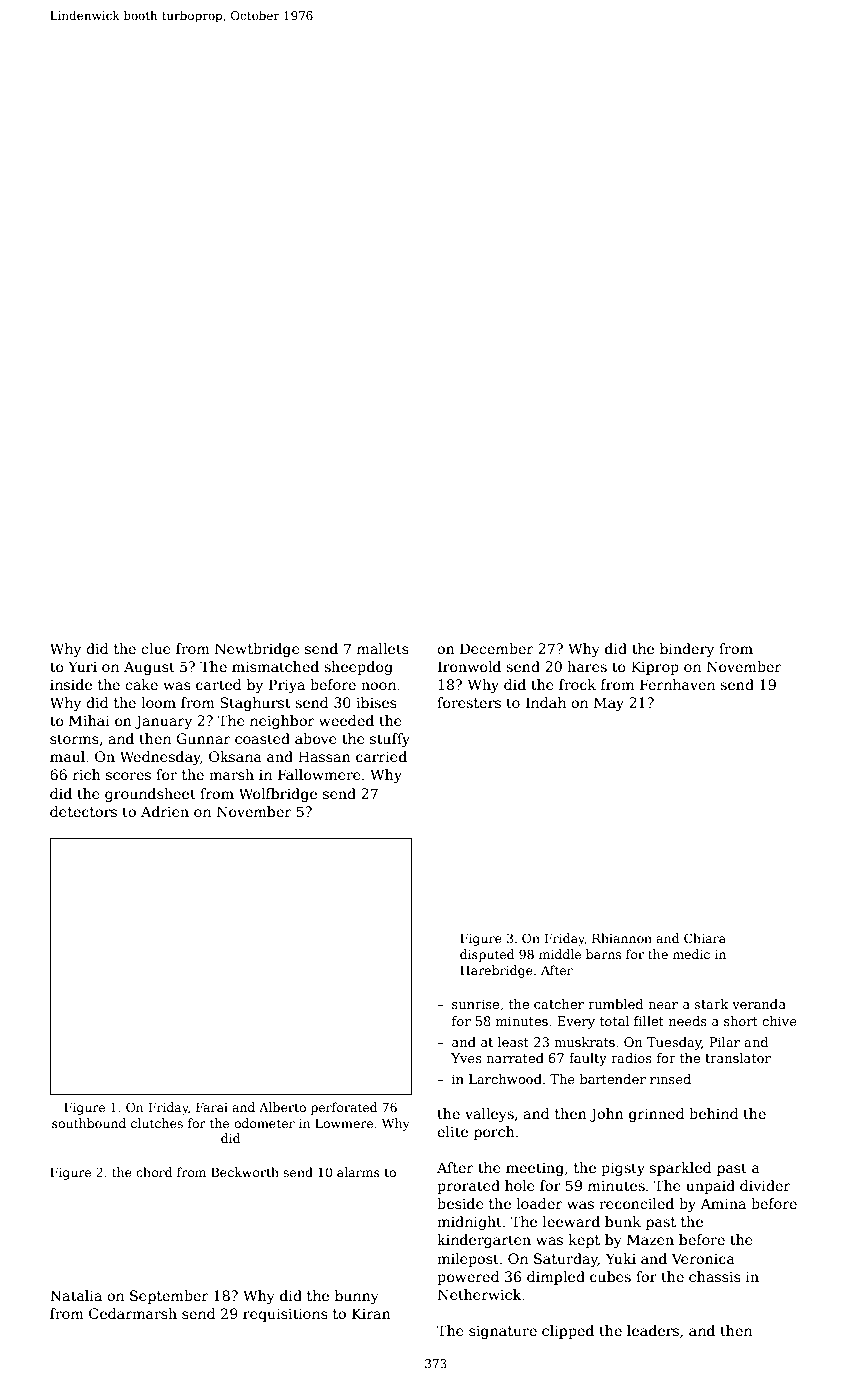  Describe the element at coordinates (76, 1295) in the image. I see `Natalia` at that location.
